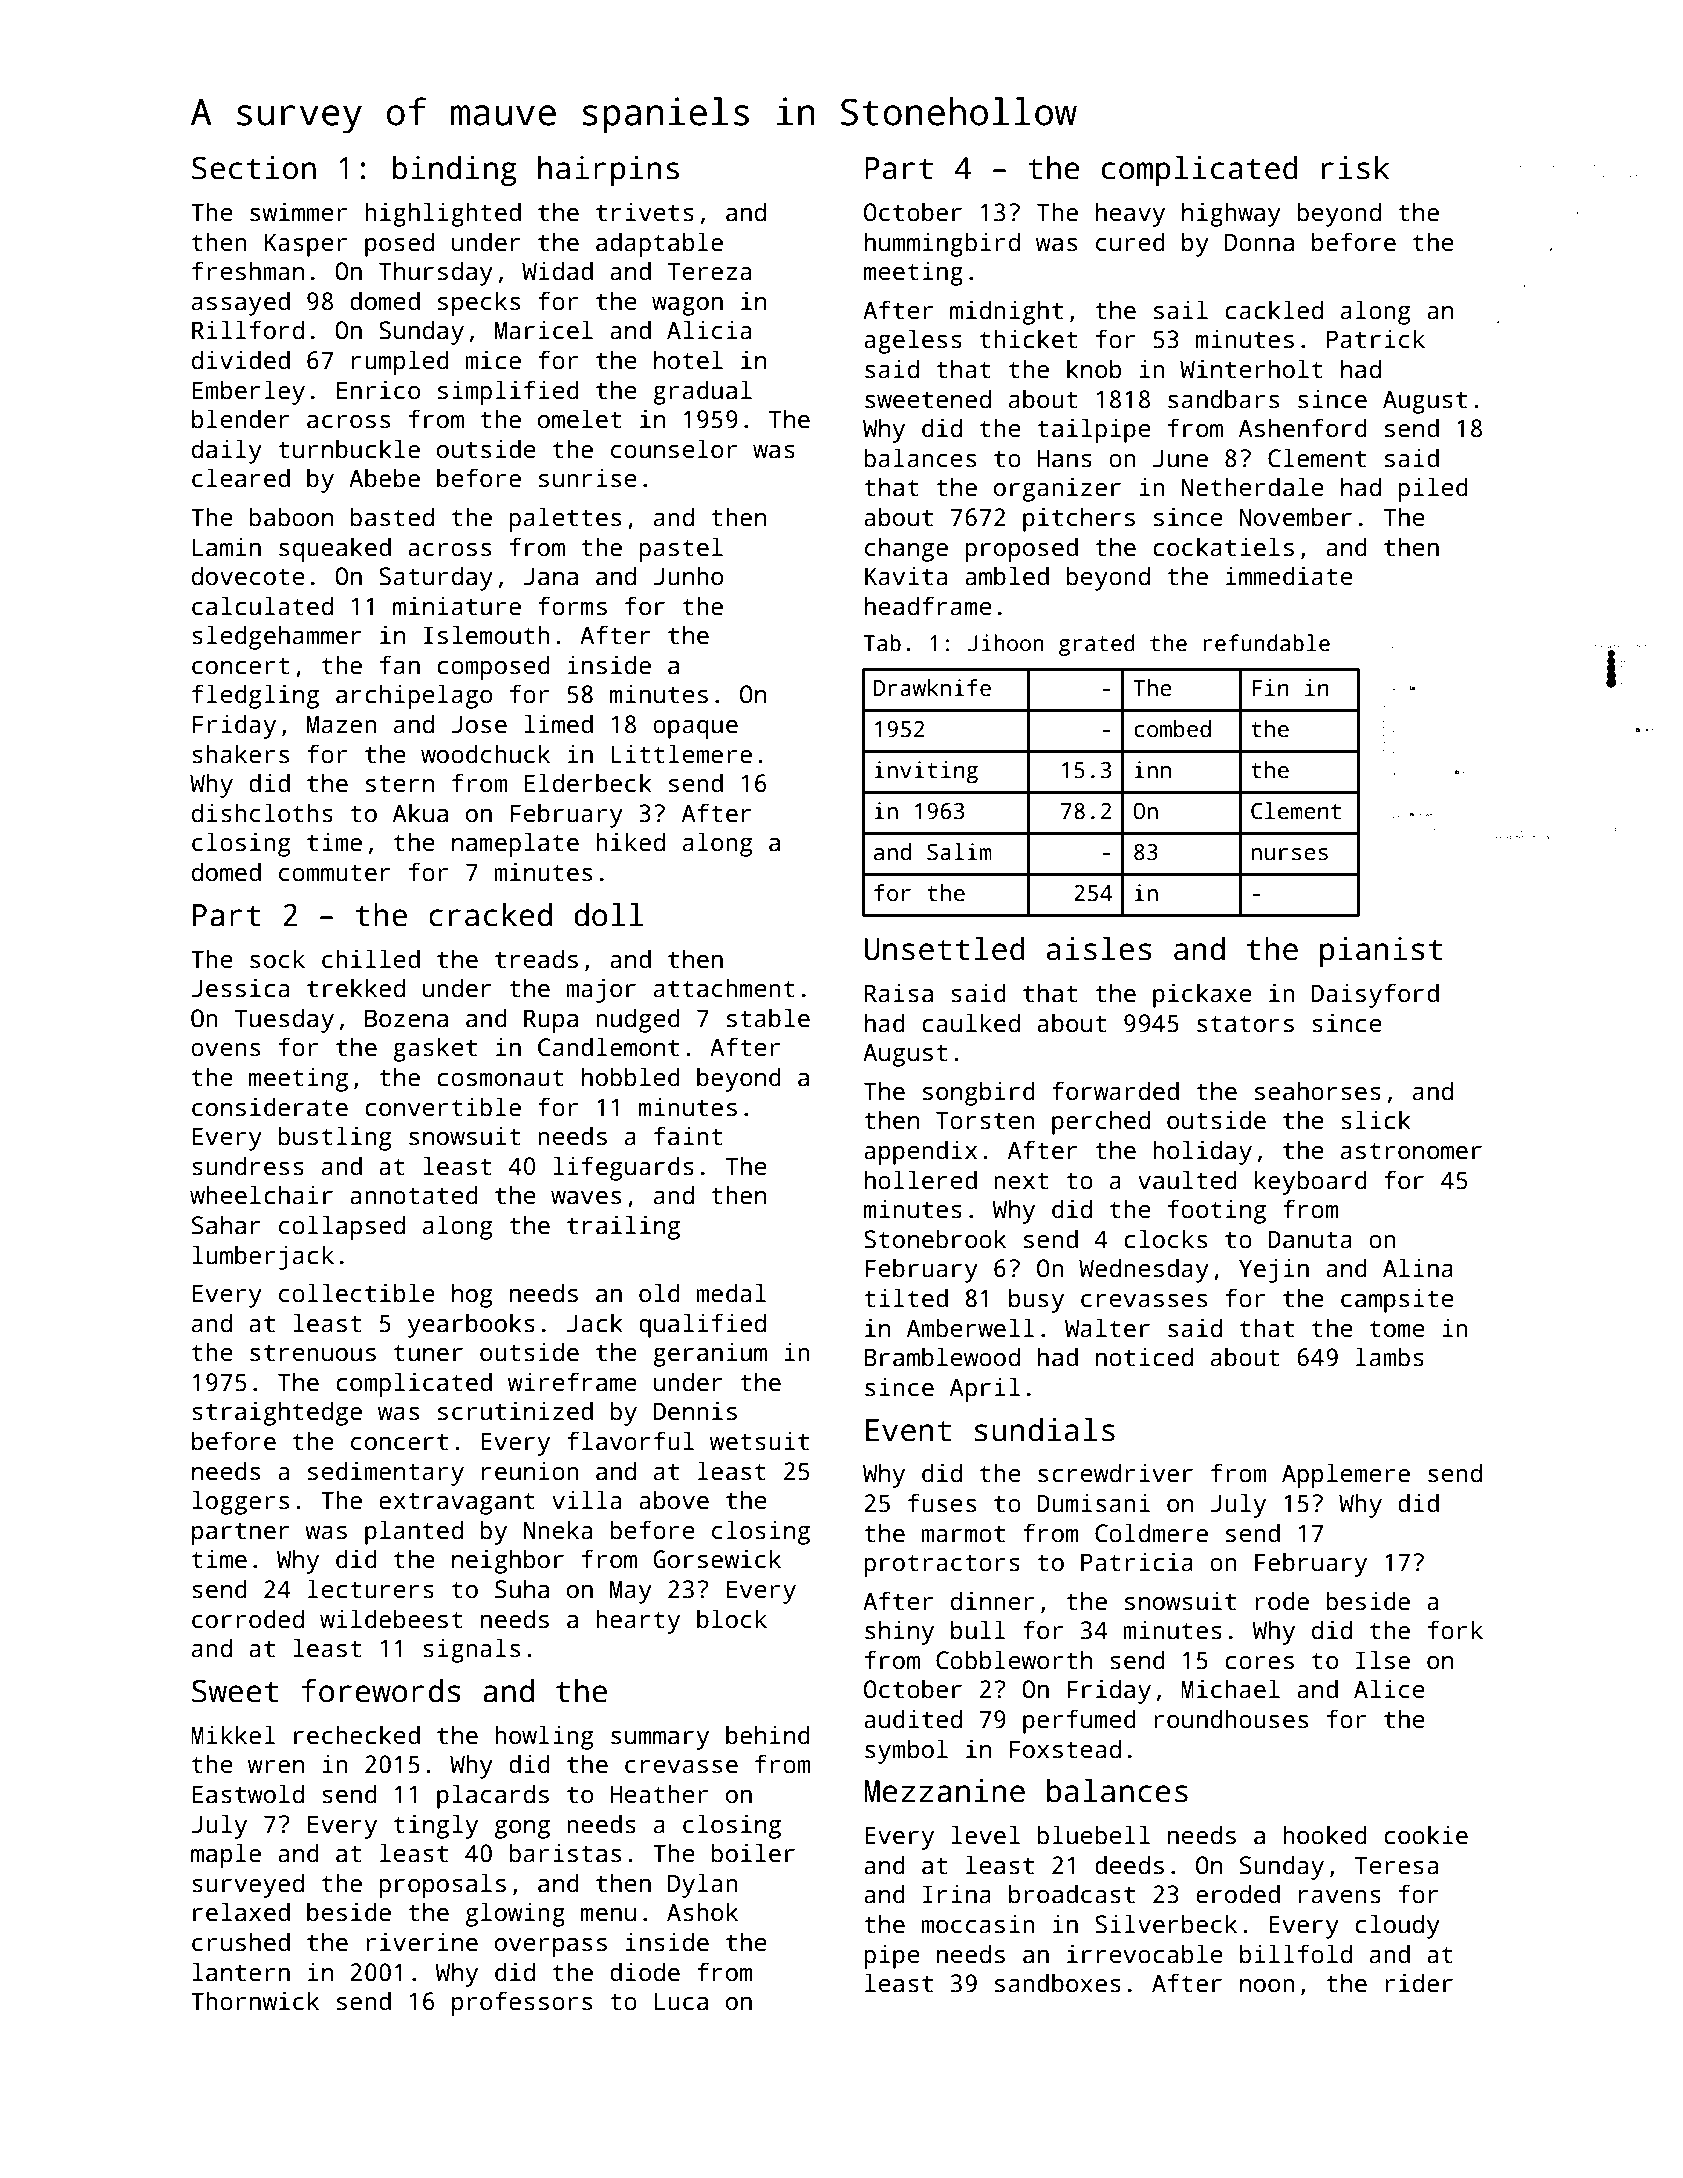 The height and width of the document is (2178, 1683). I want to click on glowing, so click(515, 1914).
